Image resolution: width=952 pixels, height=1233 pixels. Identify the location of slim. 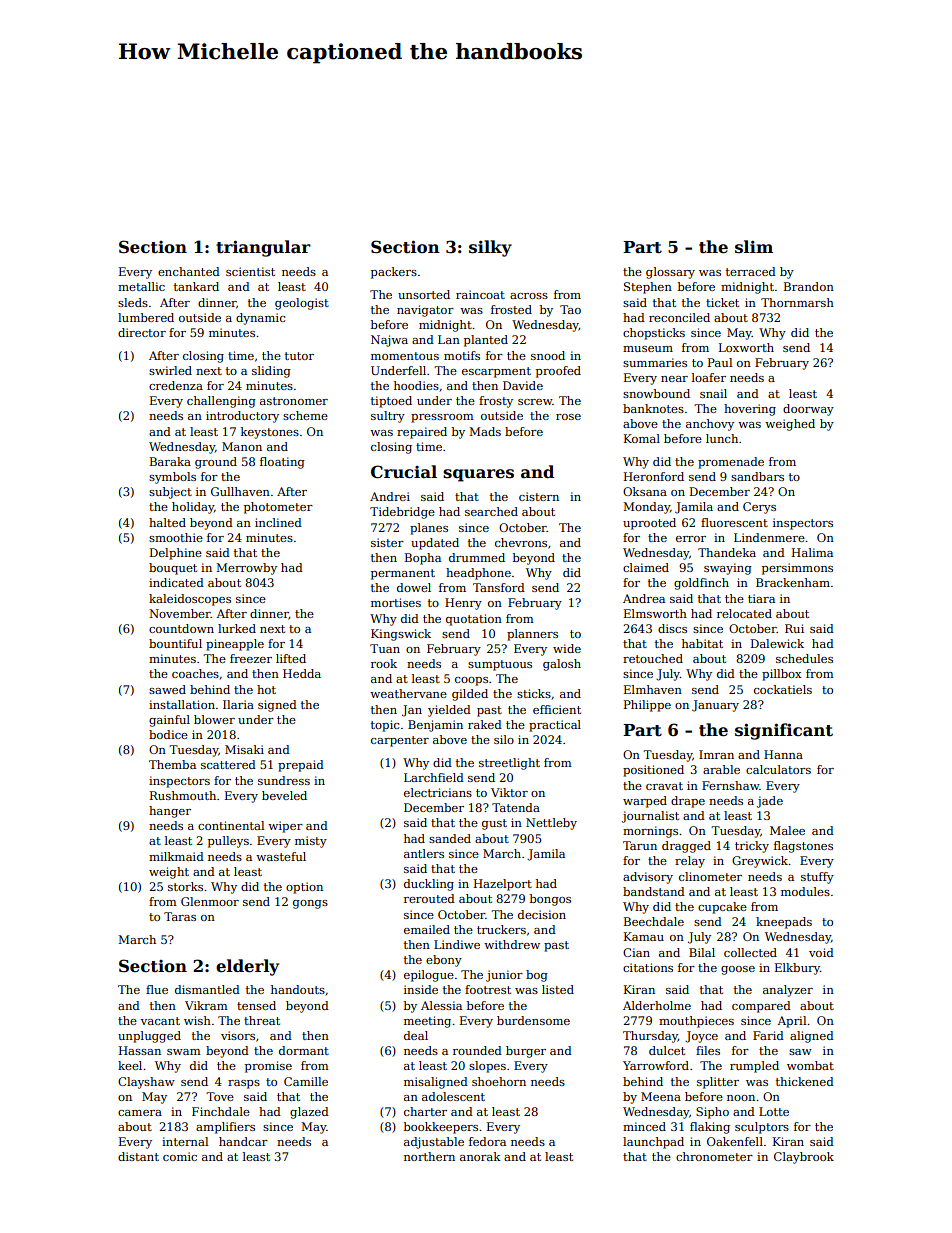
(754, 247).
